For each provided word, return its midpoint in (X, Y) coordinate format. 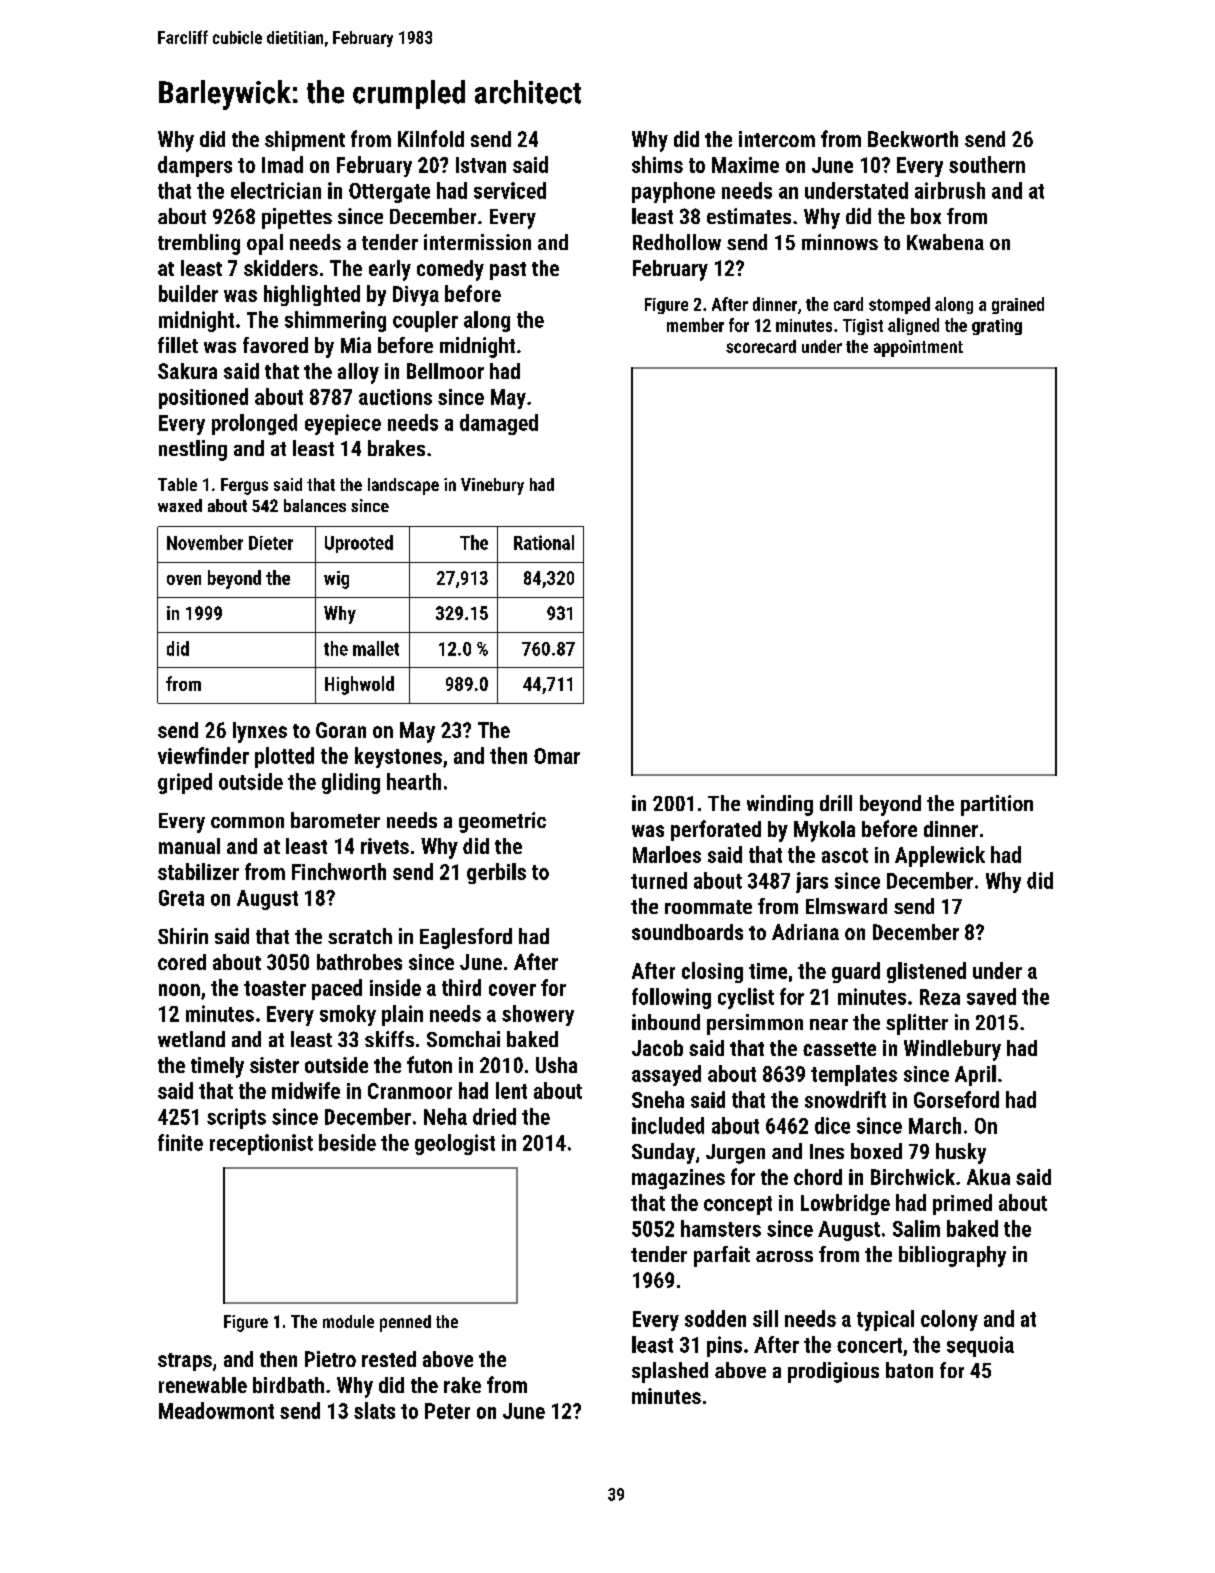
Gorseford (956, 1099)
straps (185, 1362)
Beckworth (913, 139)
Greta (181, 898)
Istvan (481, 165)
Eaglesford (466, 938)
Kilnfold (431, 138)
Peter (447, 1411)
